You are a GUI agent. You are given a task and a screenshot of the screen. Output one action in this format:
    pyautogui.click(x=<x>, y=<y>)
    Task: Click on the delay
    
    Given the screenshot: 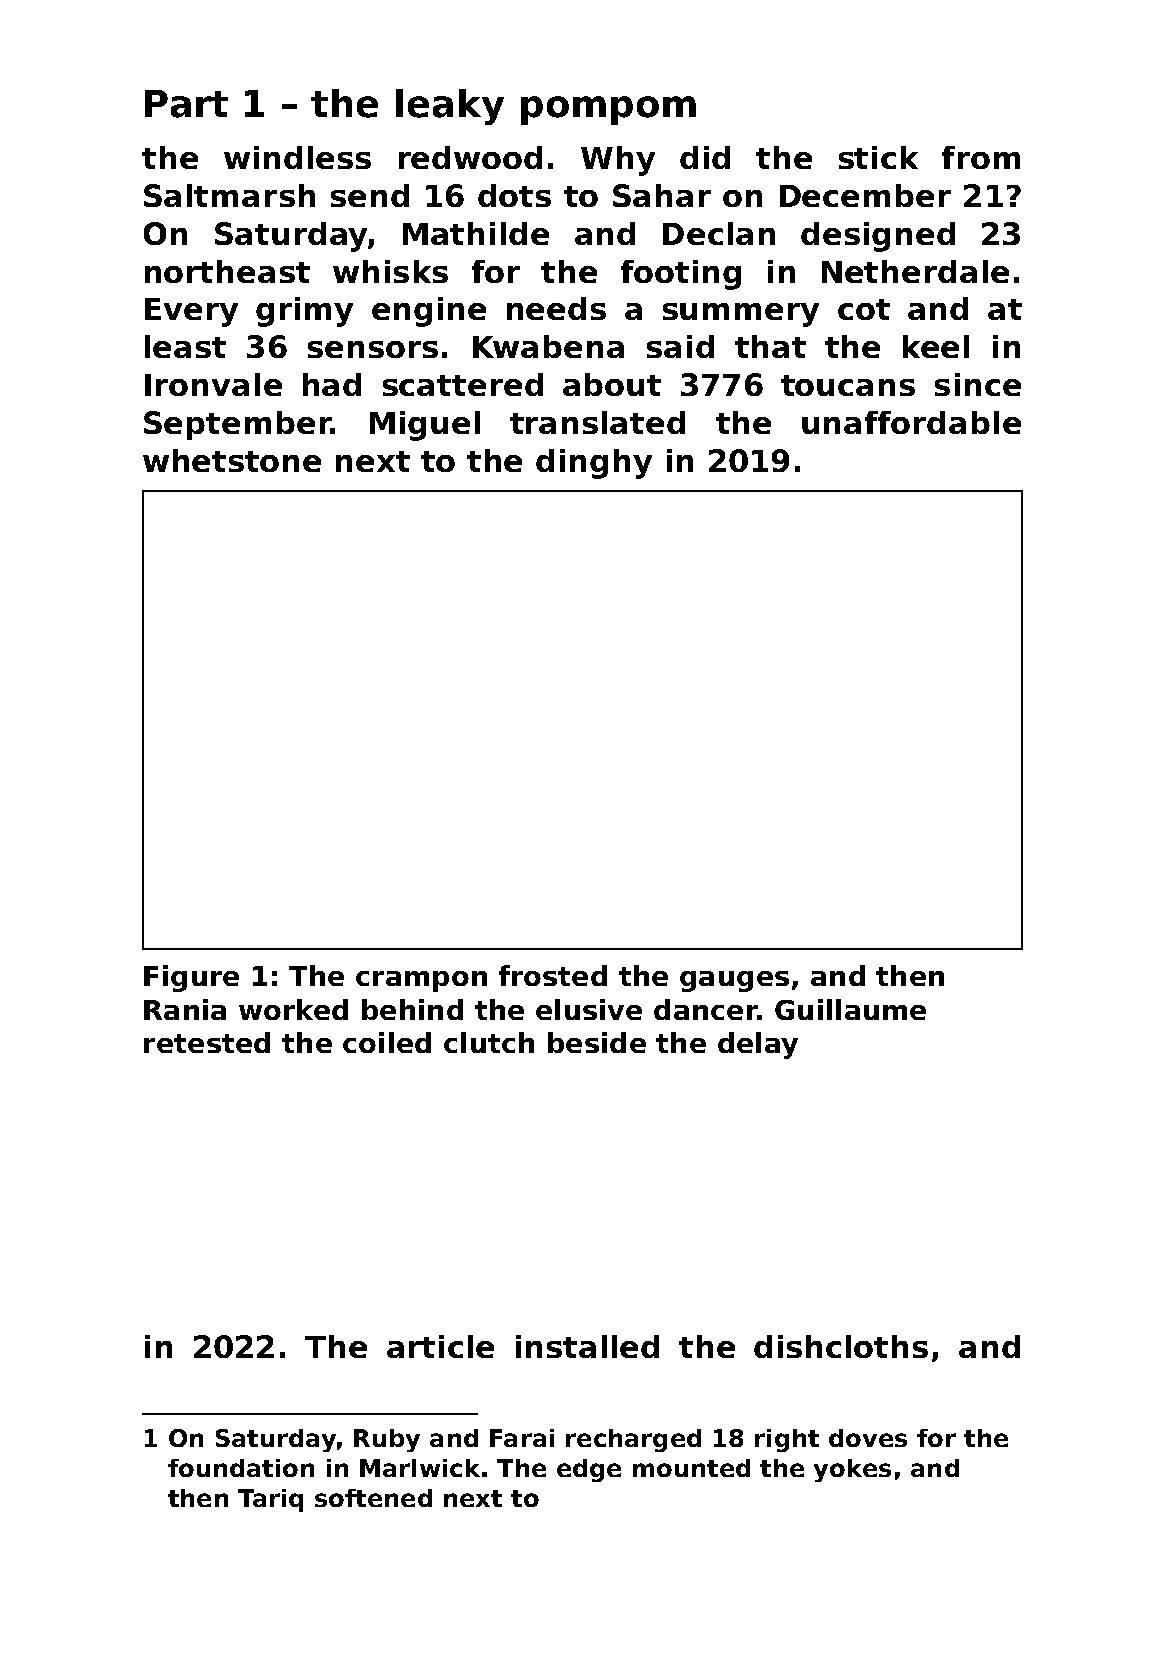 What is the action you would take?
    pyautogui.click(x=758, y=1045)
